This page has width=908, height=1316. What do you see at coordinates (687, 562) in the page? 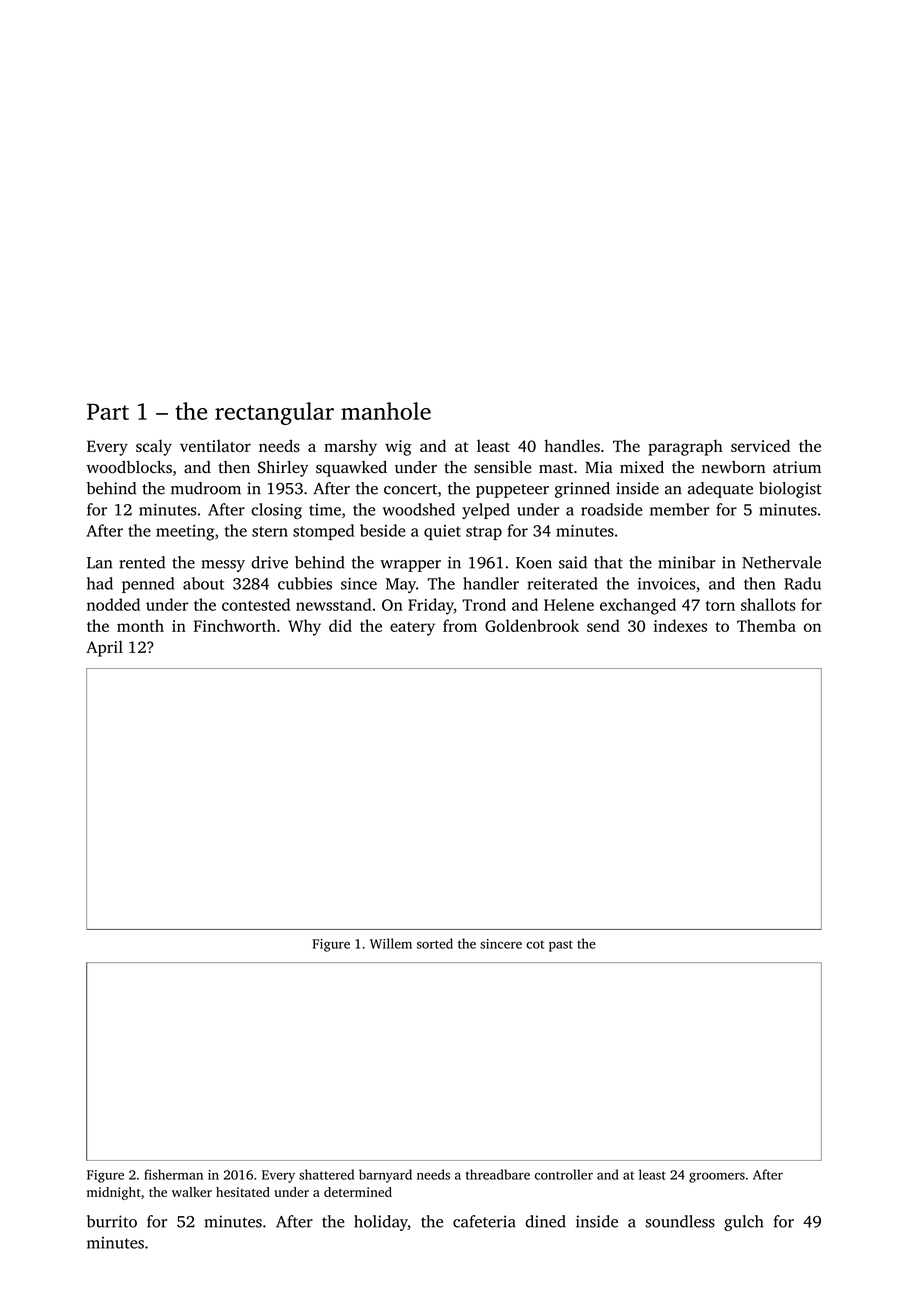
I see `minibar` at bounding box center [687, 562].
